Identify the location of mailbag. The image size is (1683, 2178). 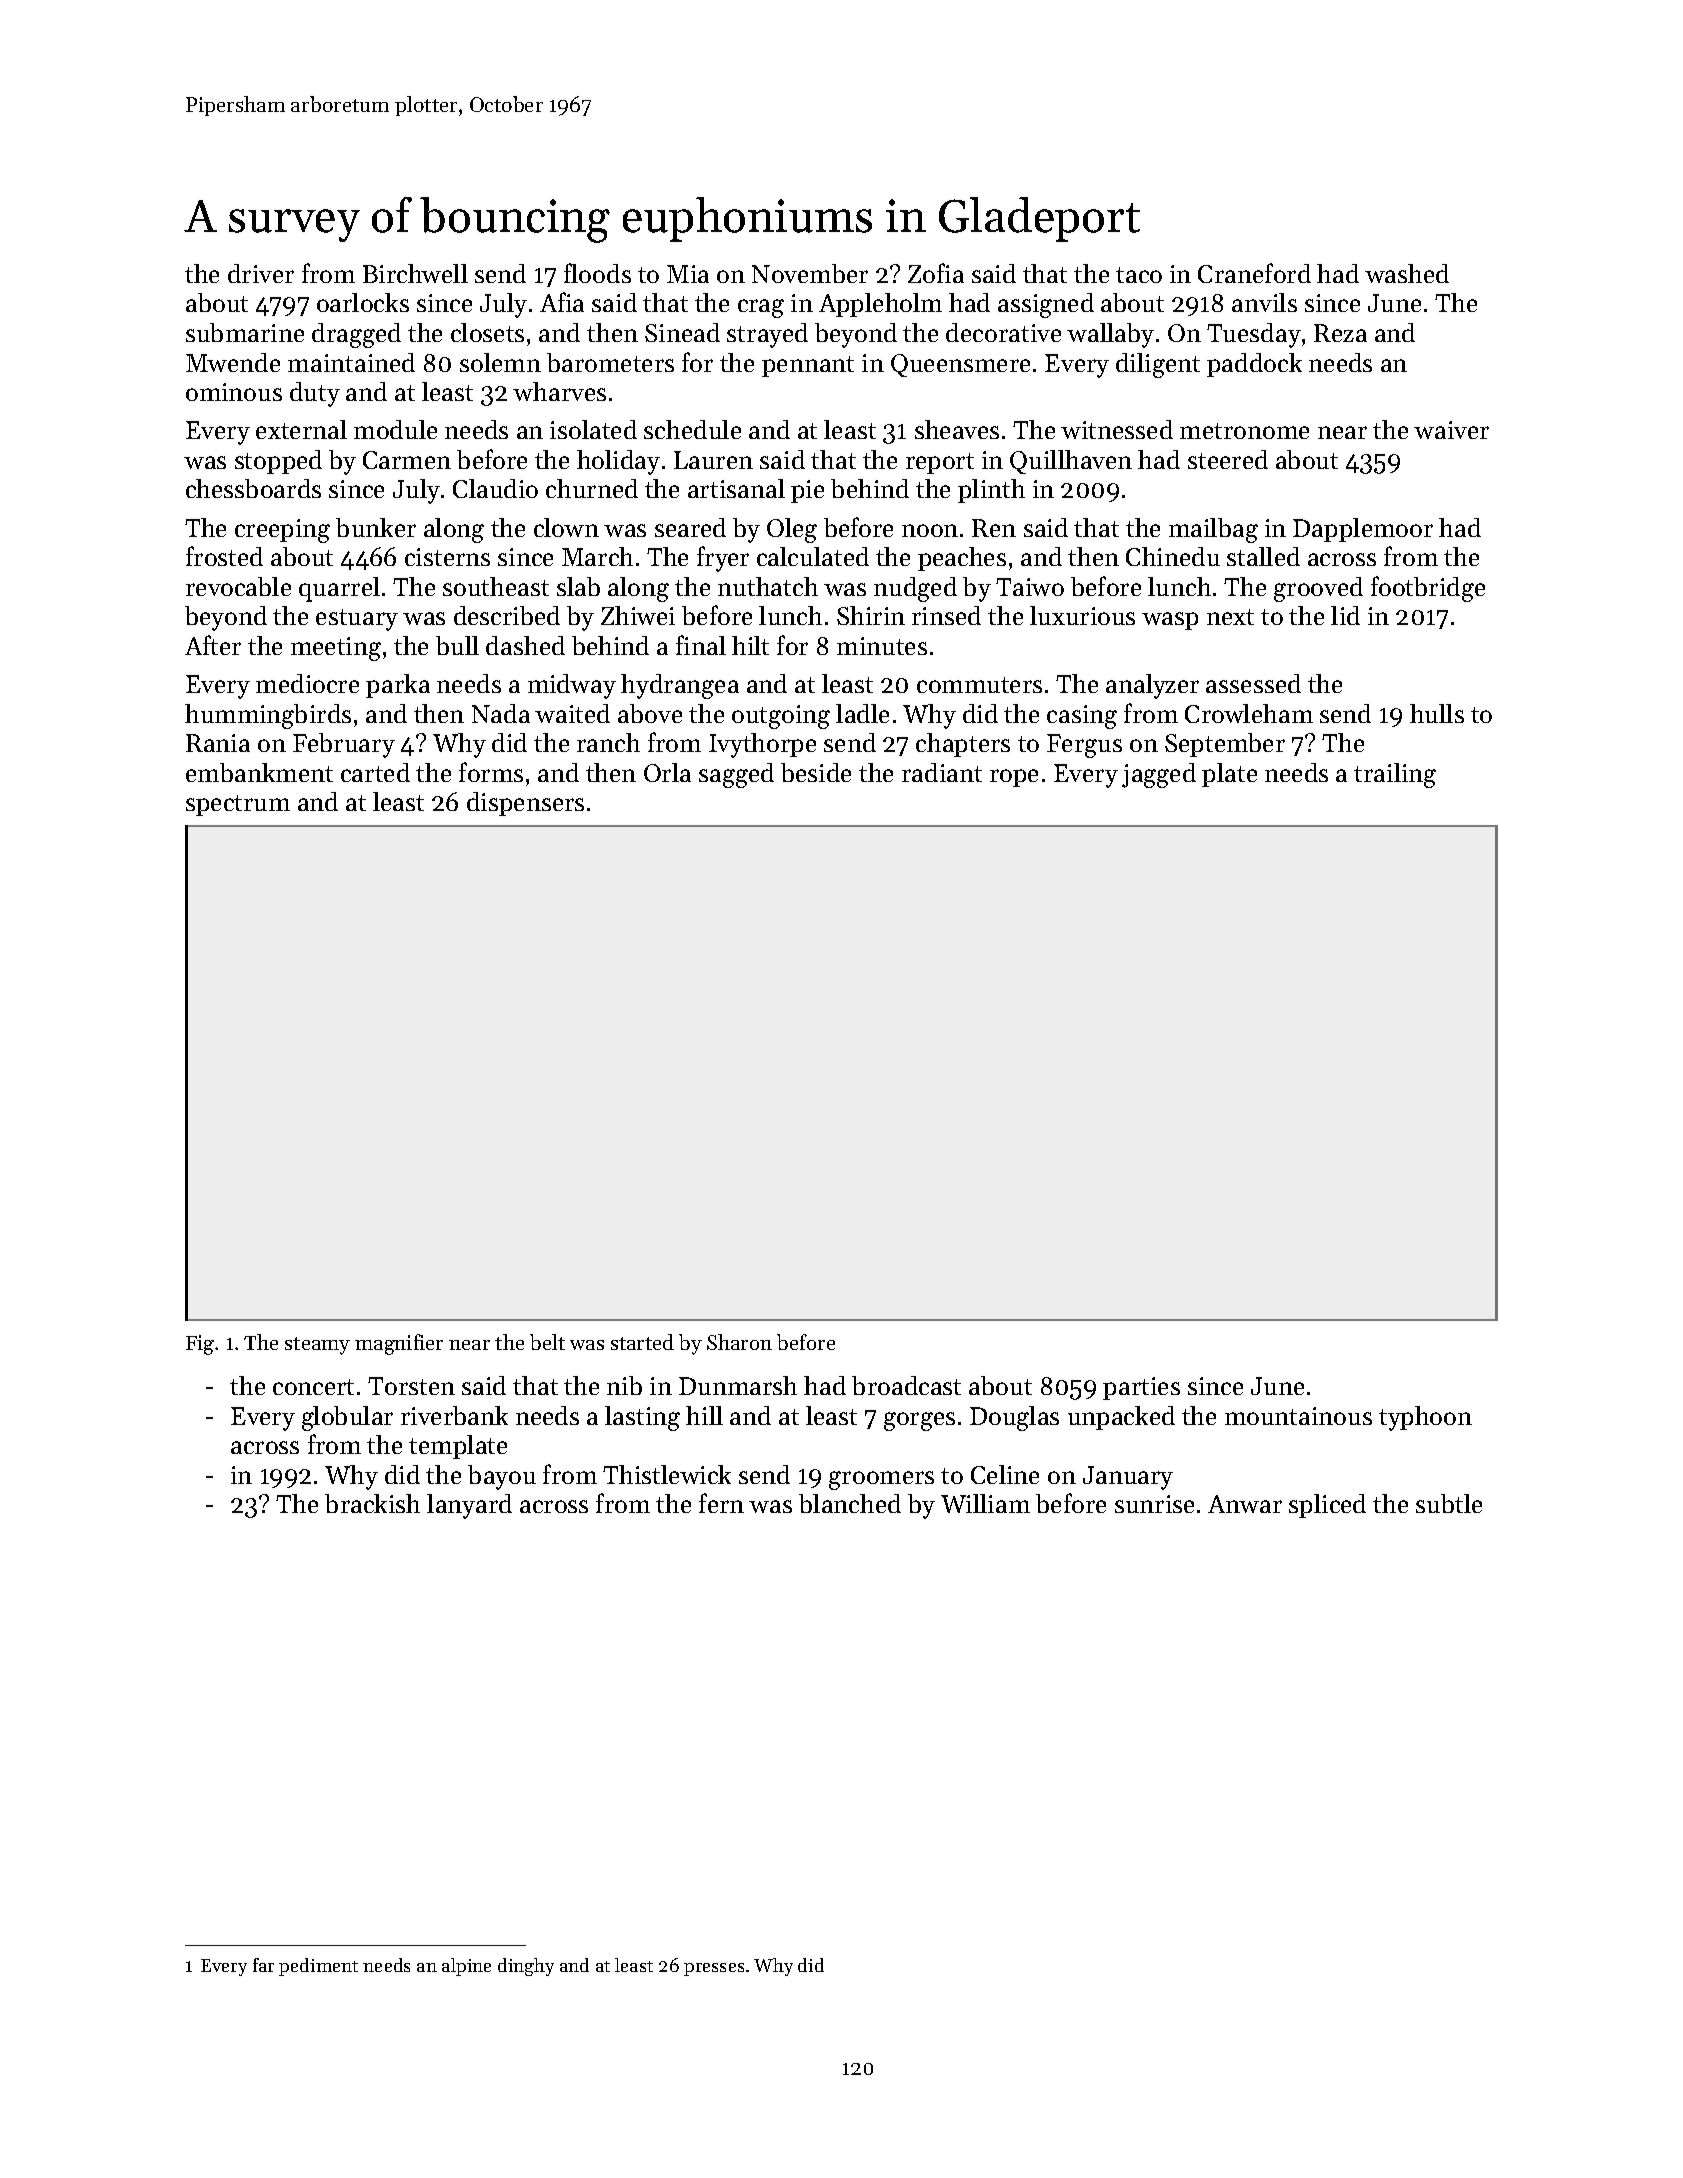
(1213, 530).
